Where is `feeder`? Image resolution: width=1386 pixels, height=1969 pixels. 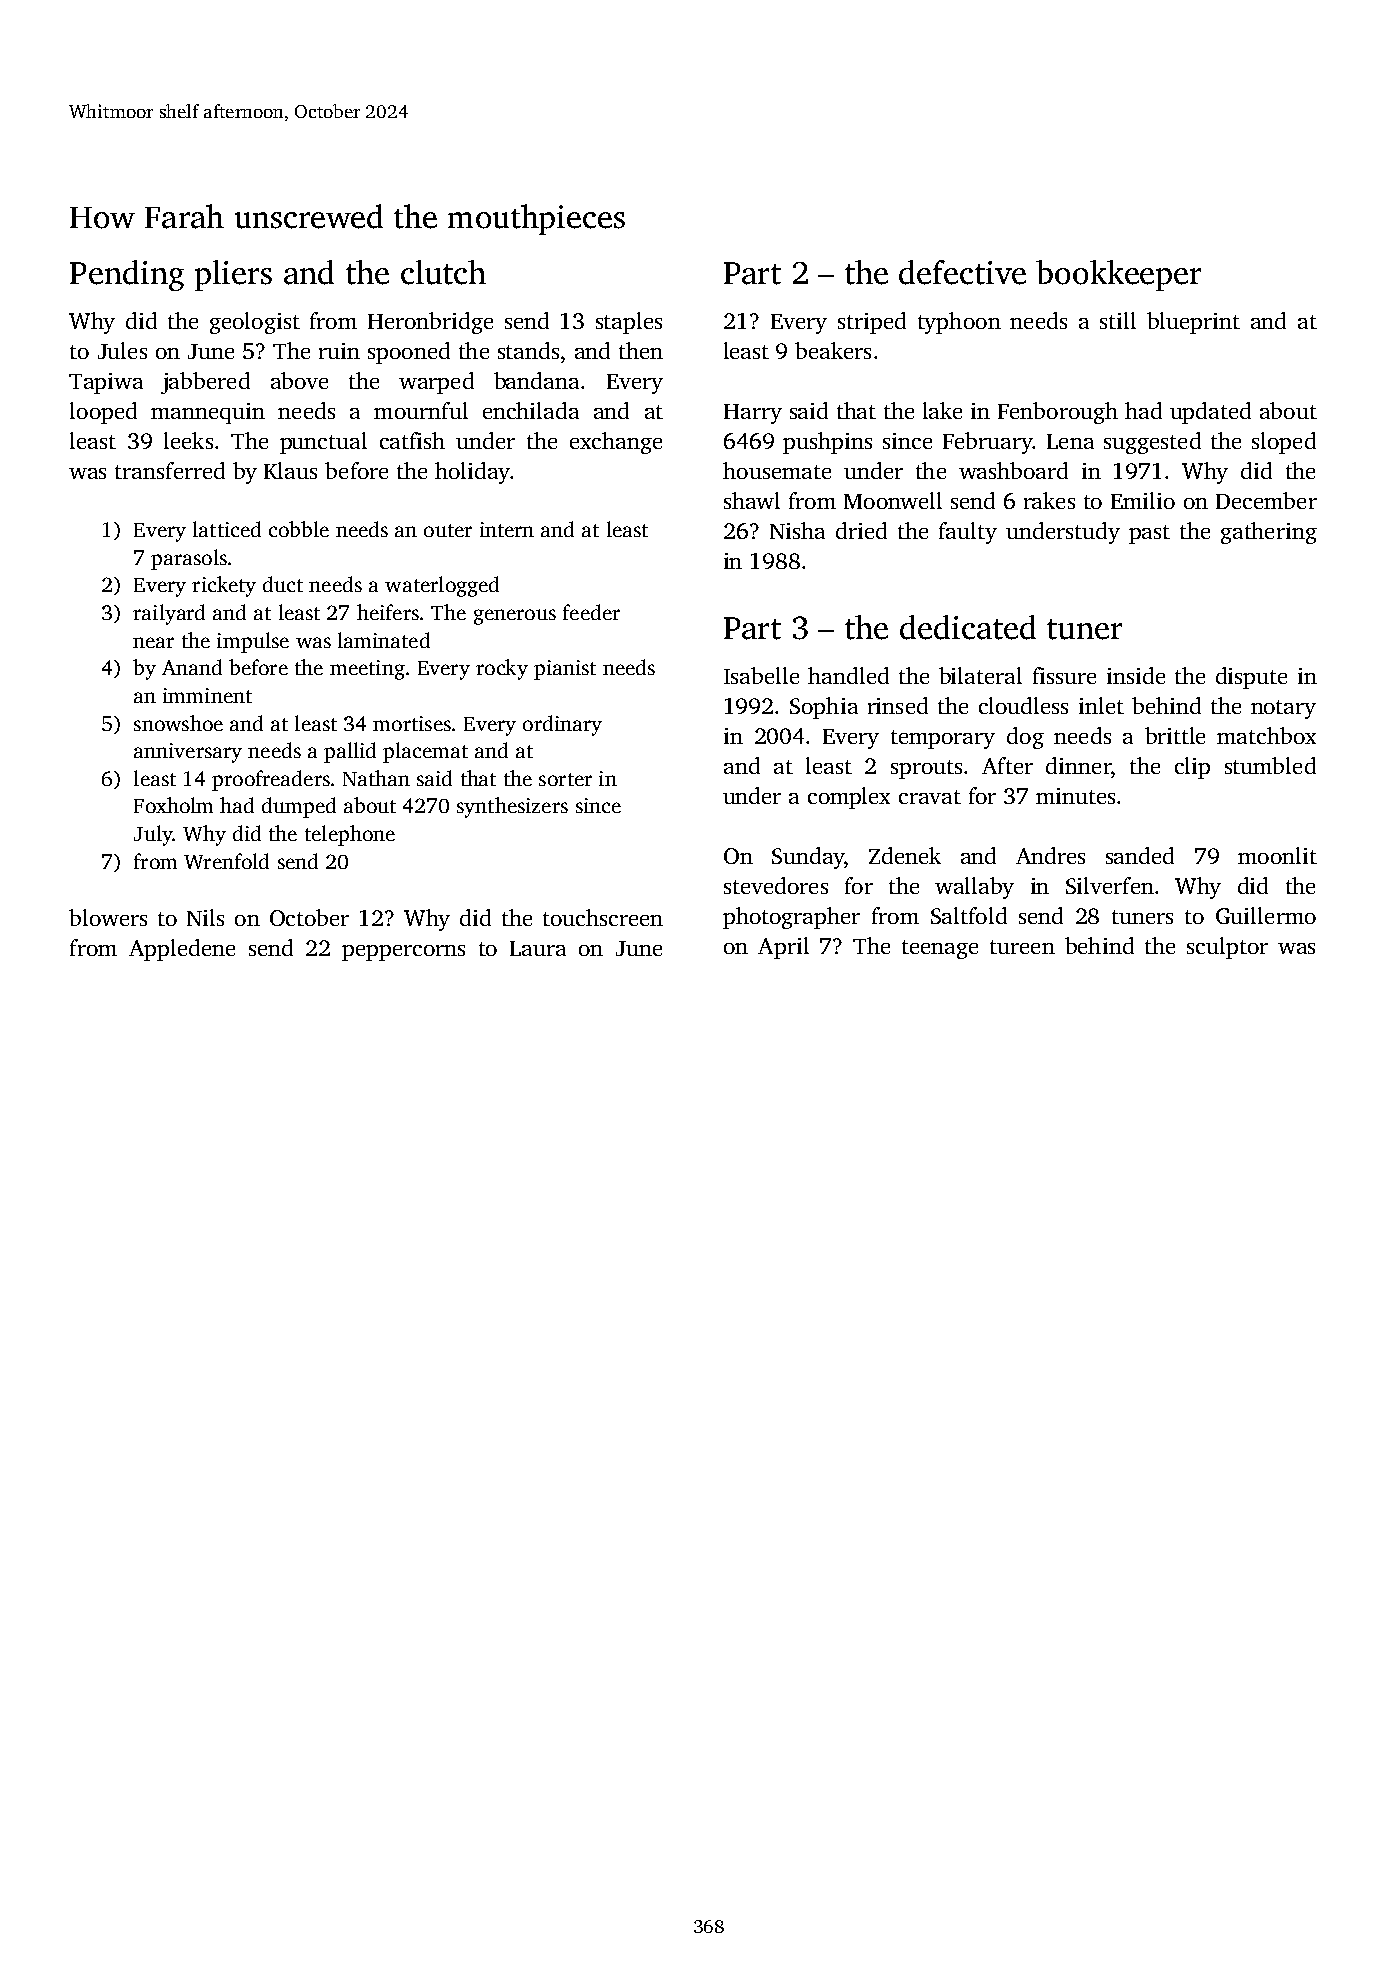
feeder is located at coordinates (591, 612).
